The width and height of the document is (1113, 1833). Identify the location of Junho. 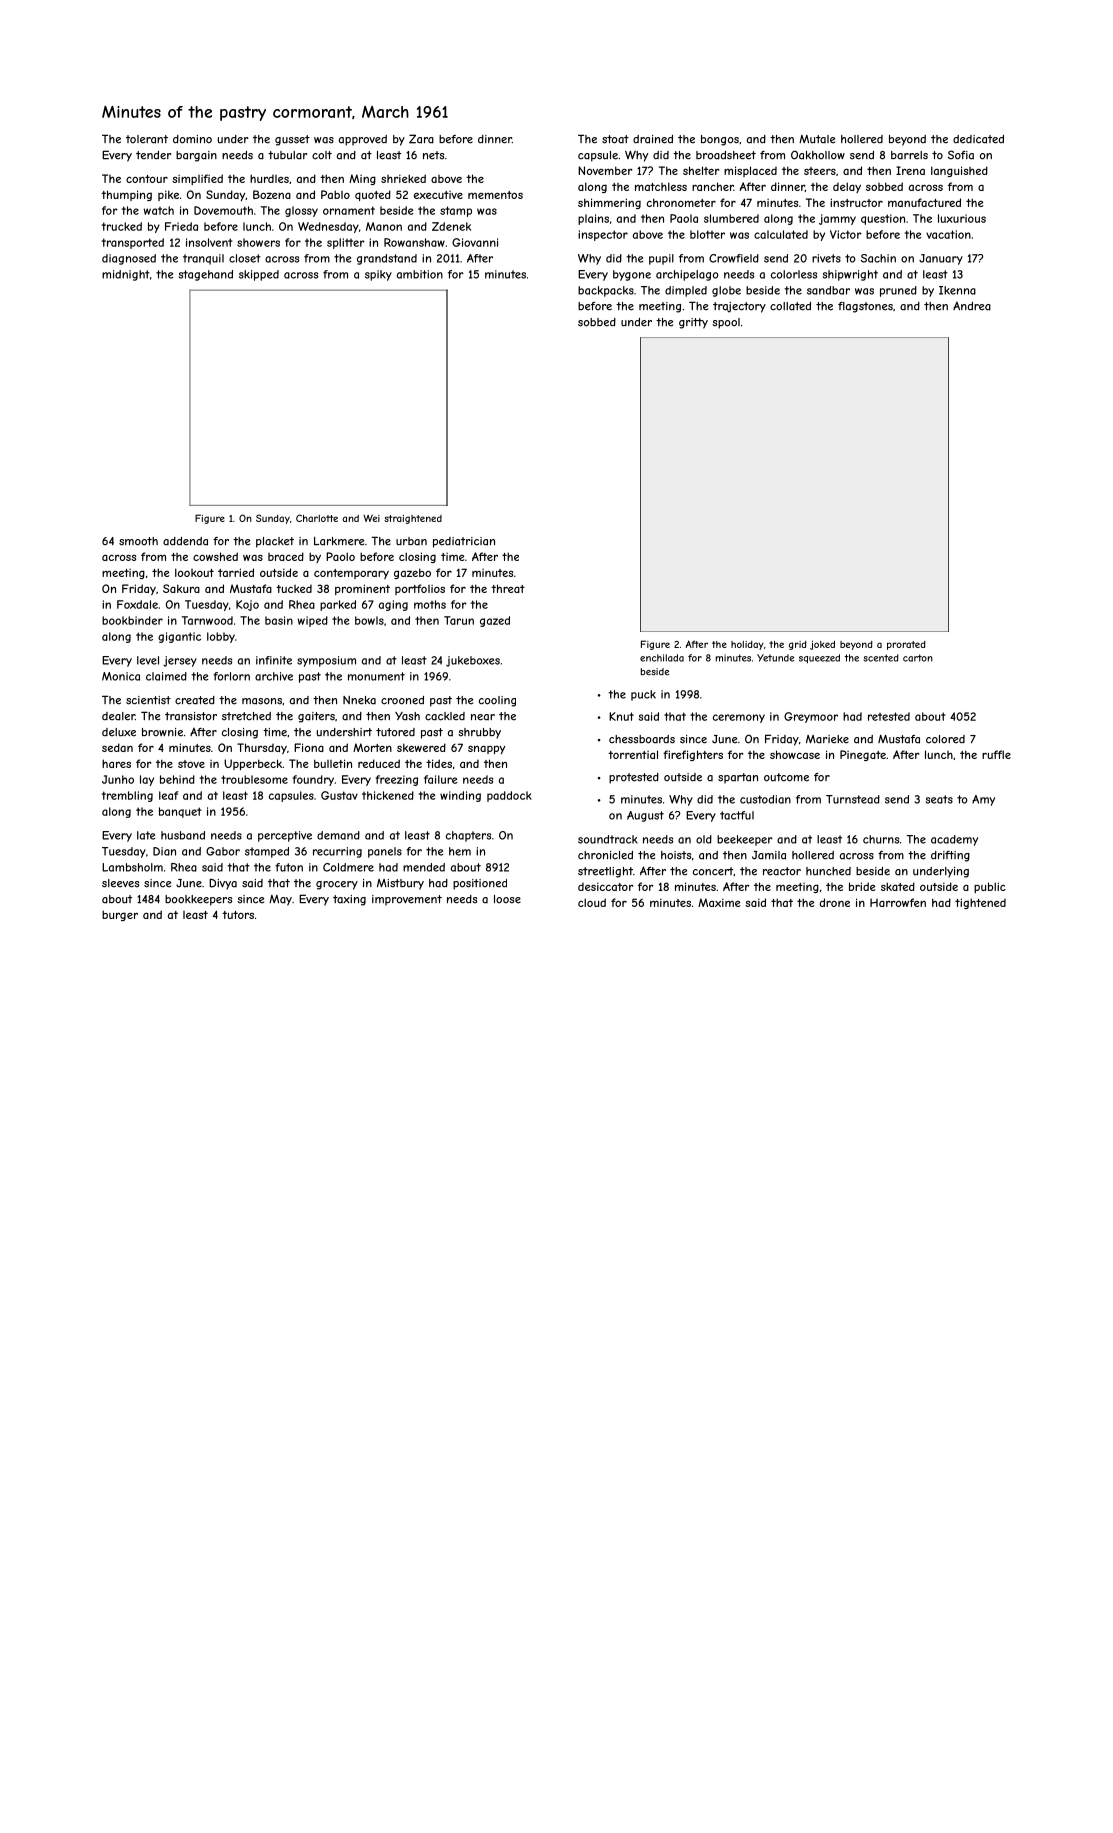
(118, 779).
